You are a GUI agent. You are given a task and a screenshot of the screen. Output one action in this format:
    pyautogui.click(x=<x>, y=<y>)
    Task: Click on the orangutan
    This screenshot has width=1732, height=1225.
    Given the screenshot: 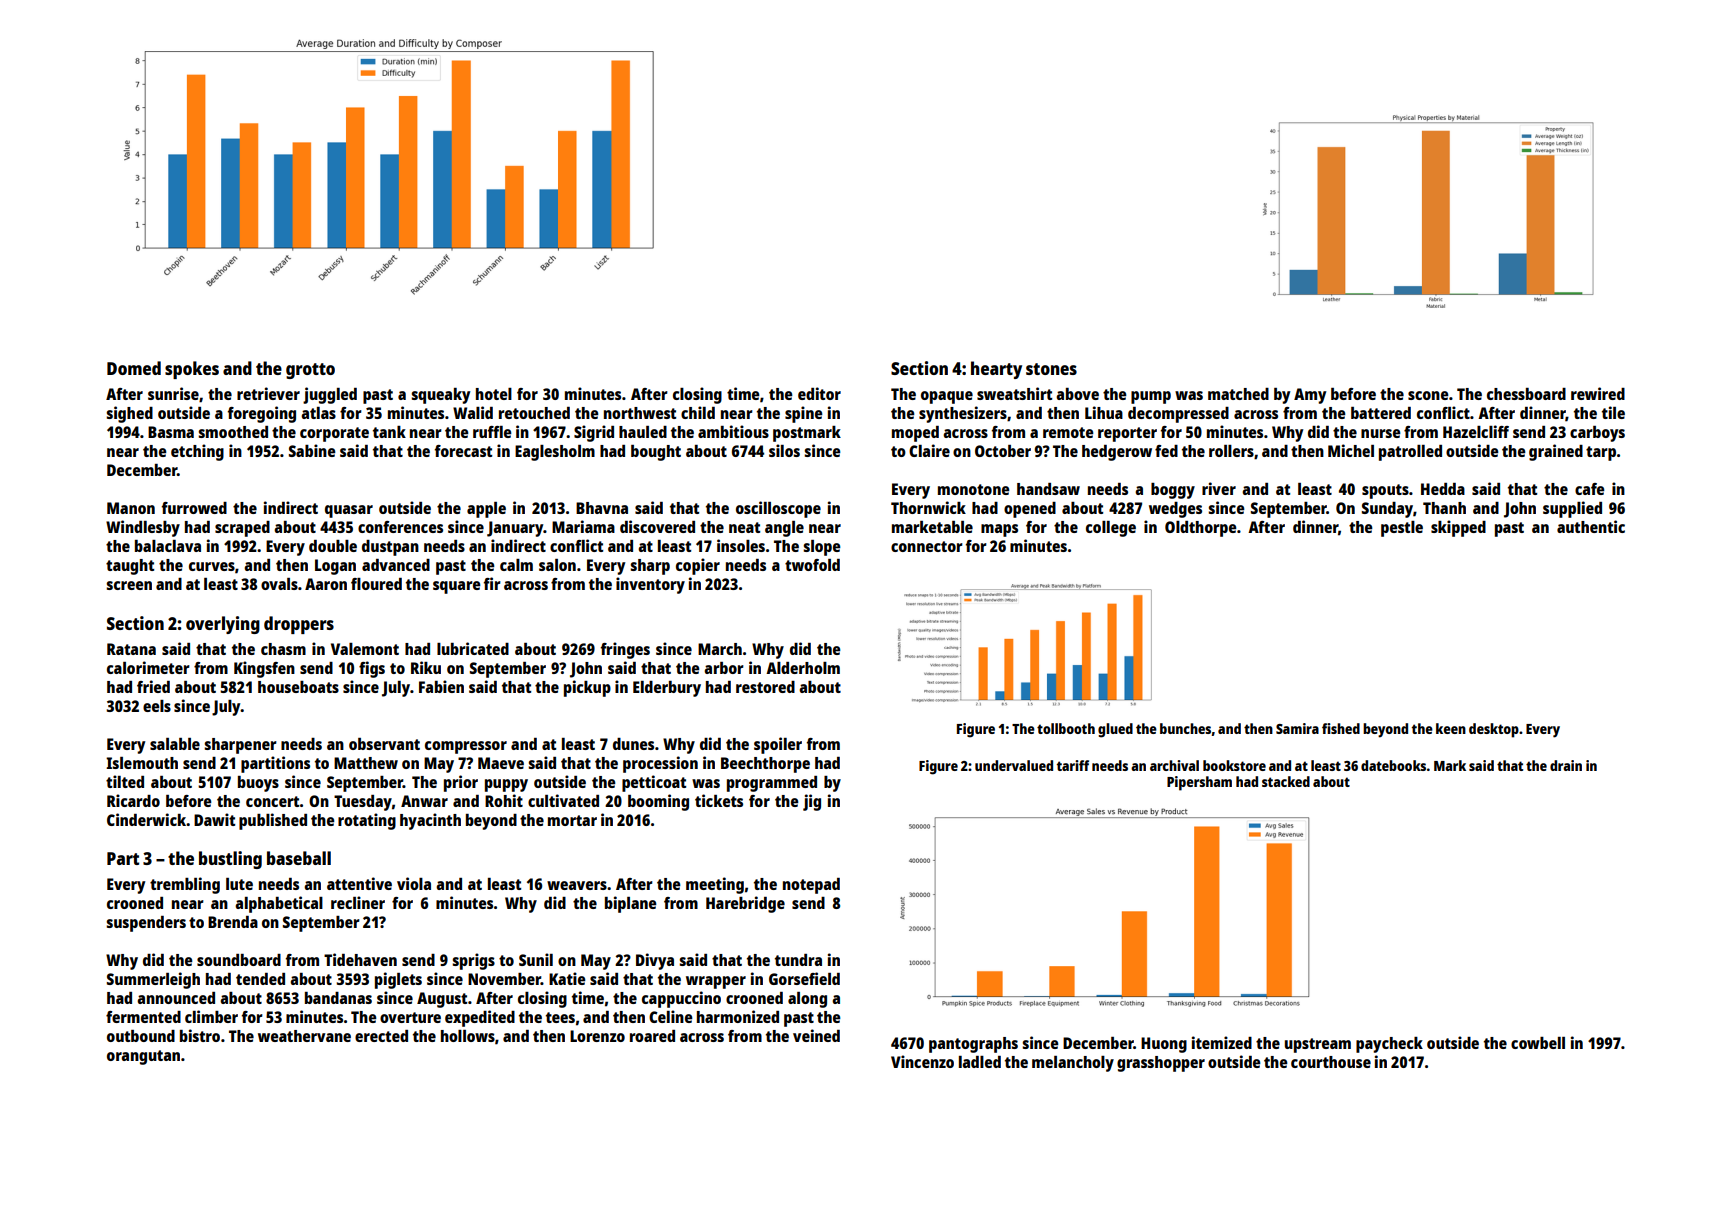 What is the action you would take?
    pyautogui.click(x=143, y=1057)
